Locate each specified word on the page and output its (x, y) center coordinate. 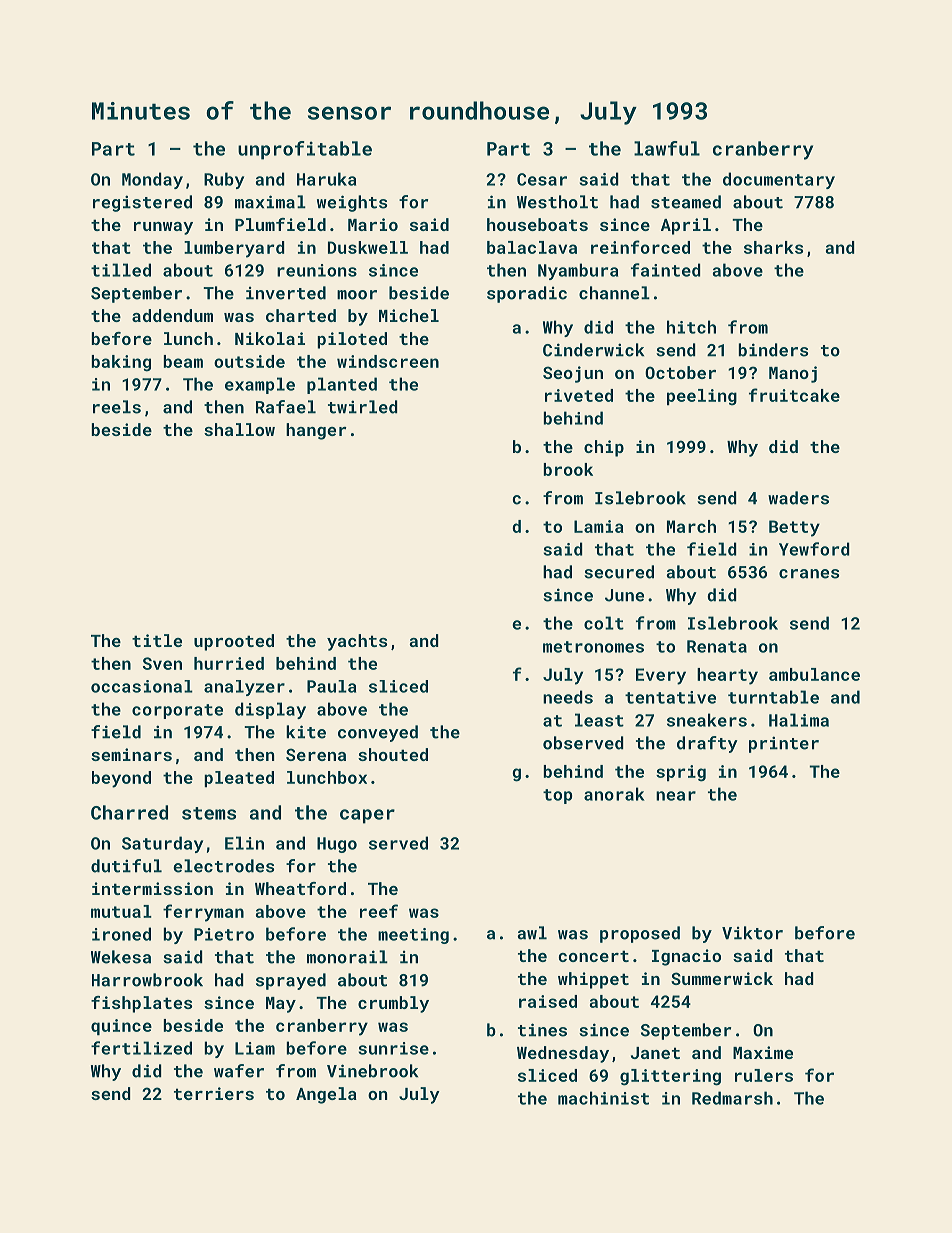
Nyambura (578, 271)
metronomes (593, 647)
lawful (667, 148)
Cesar (542, 179)
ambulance (814, 674)
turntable (773, 697)
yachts (357, 642)
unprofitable (305, 150)
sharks (773, 247)
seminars (131, 754)
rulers (764, 1075)
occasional (142, 686)
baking (121, 363)
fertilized (141, 1048)
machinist (603, 1098)
